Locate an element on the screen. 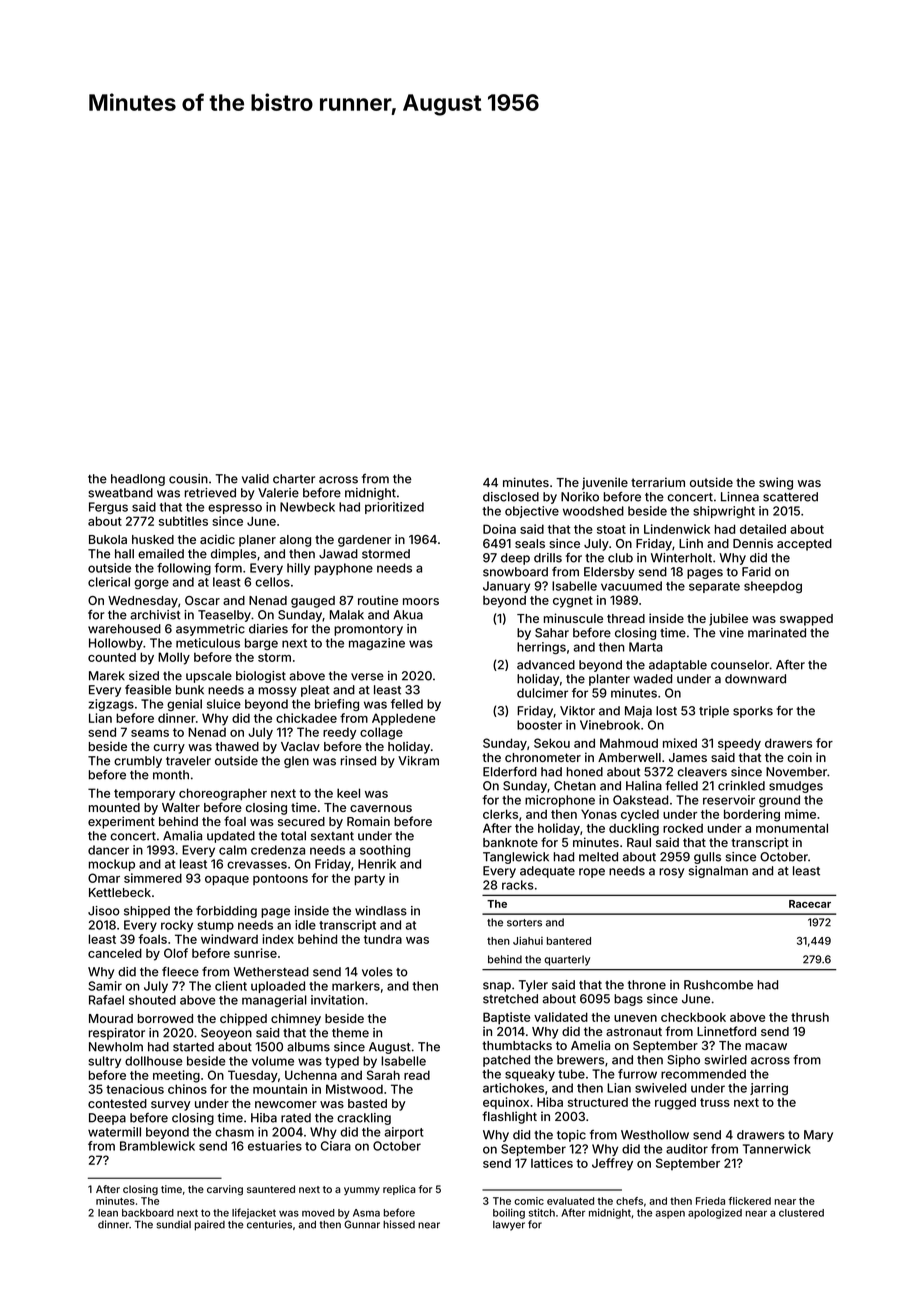 This screenshot has height=1308, width=924. Chetan is located at coordinates (575, 786).
